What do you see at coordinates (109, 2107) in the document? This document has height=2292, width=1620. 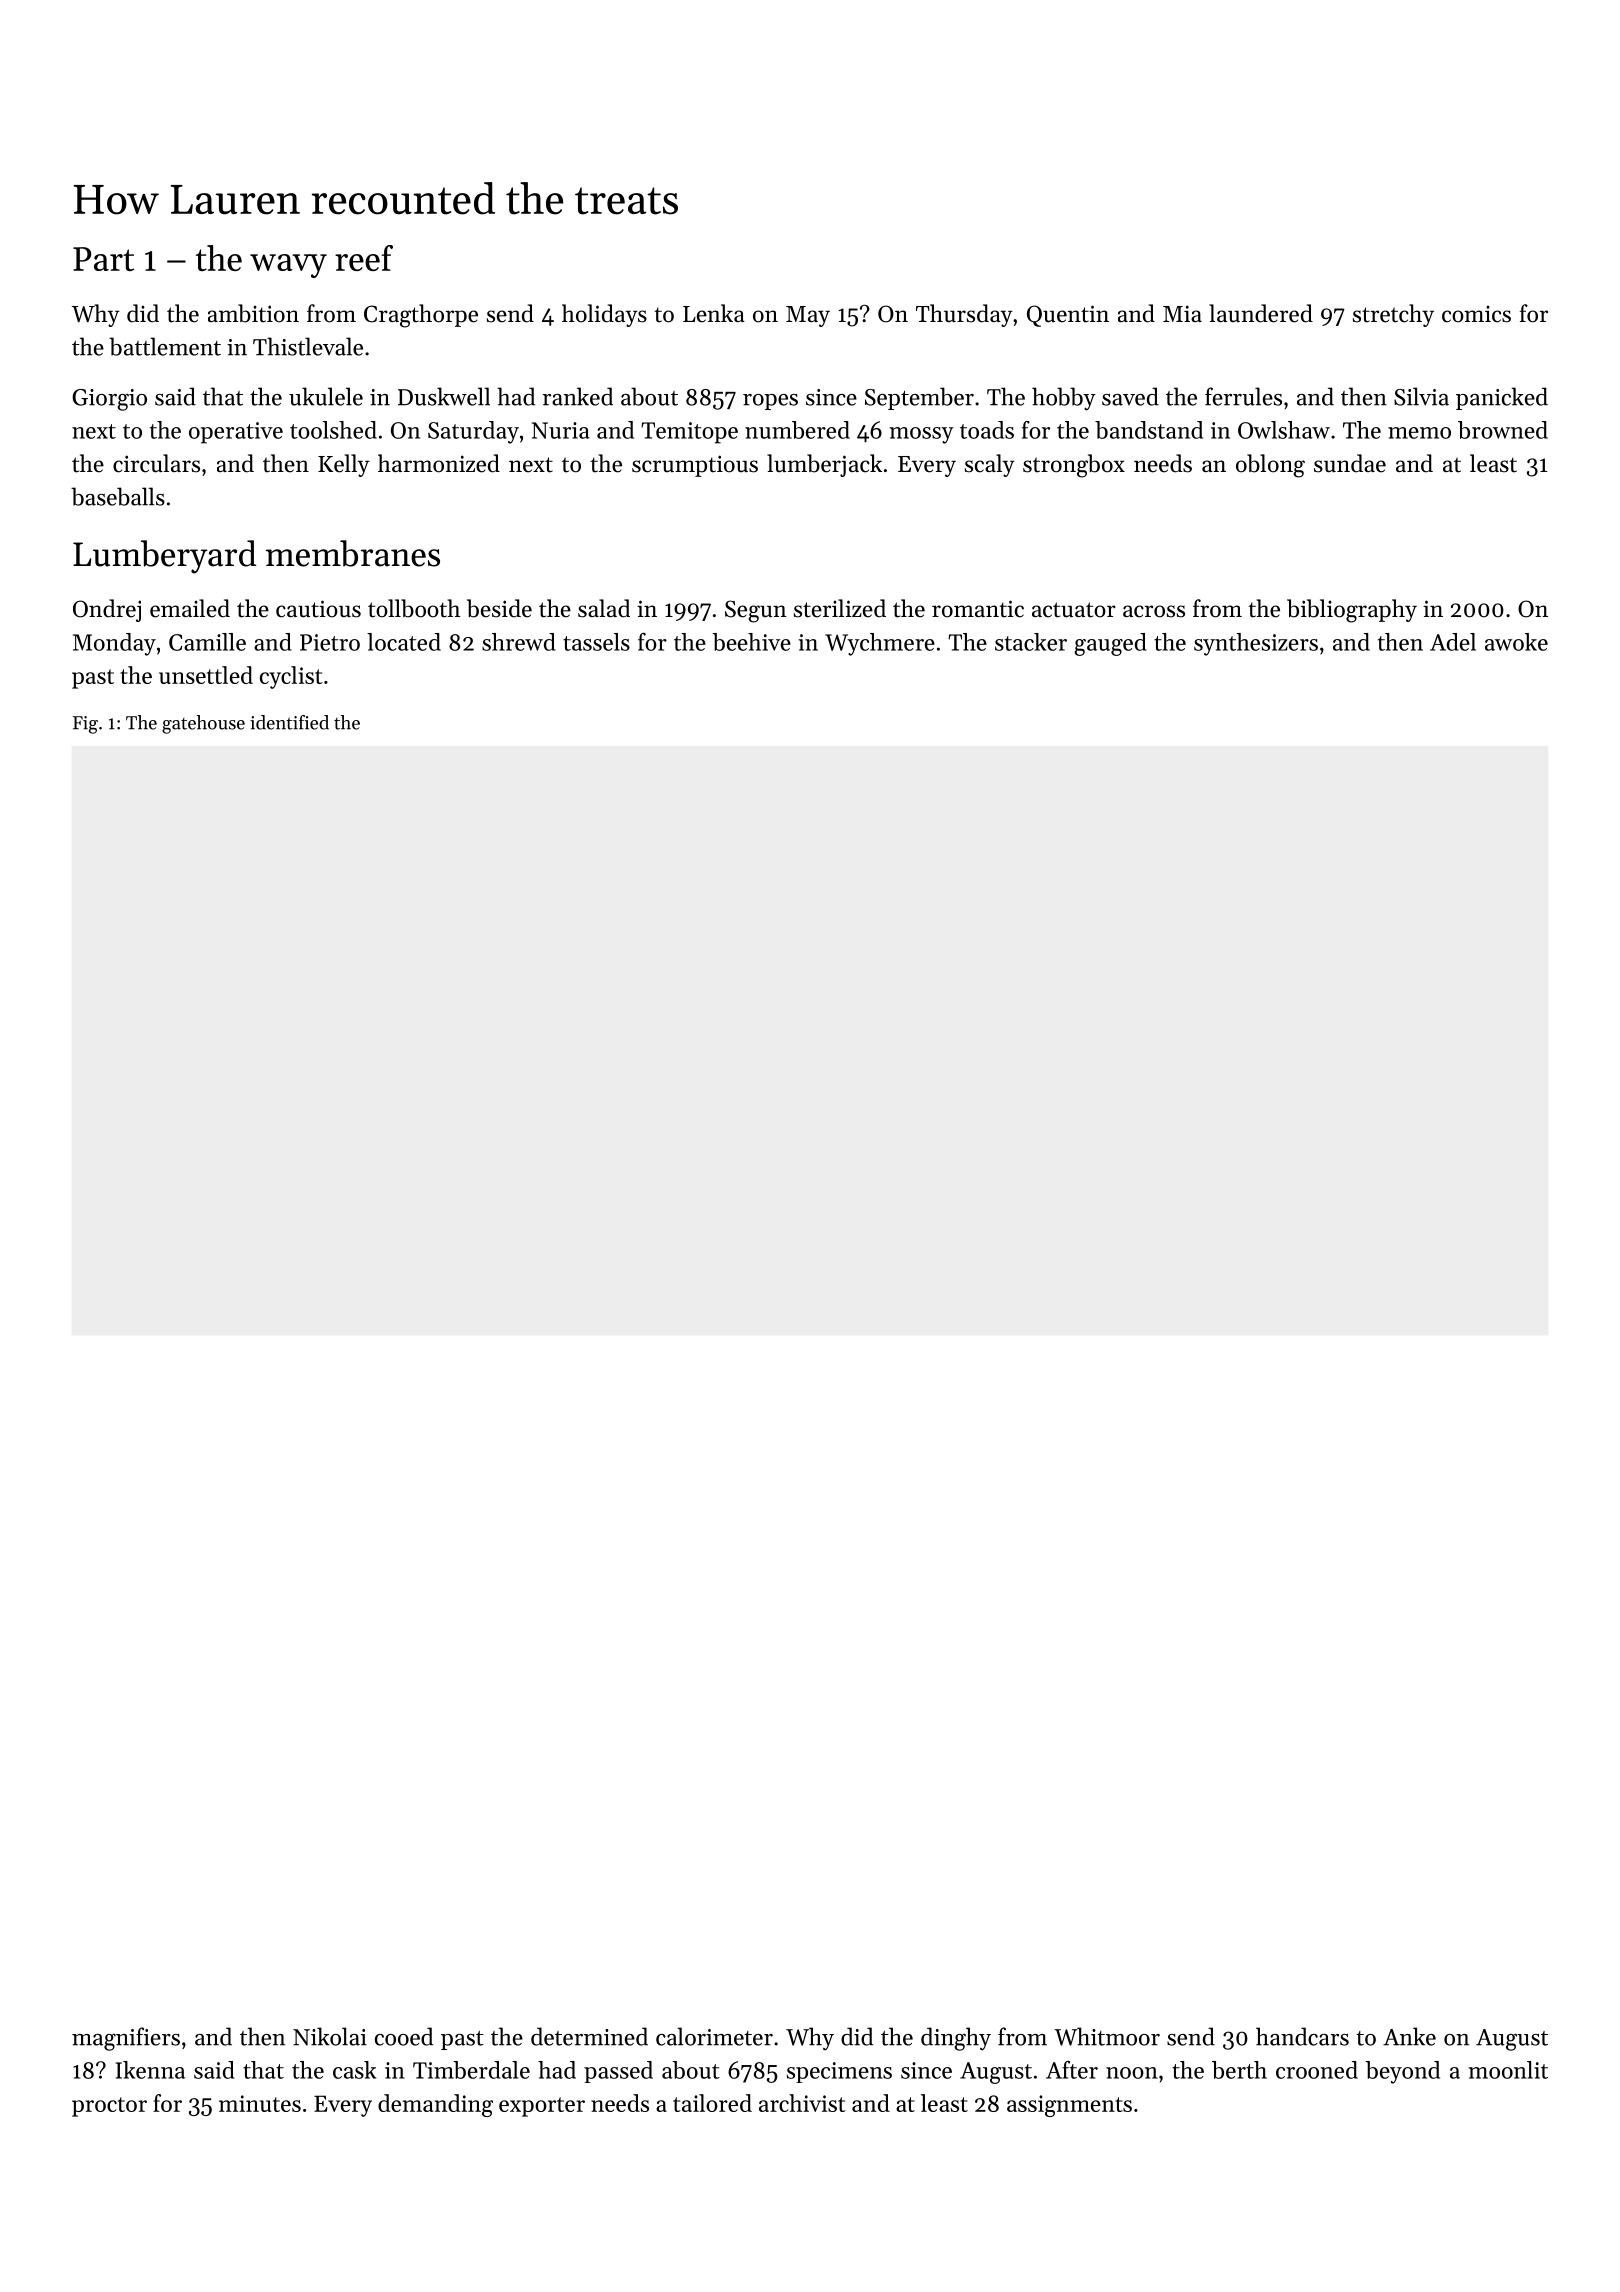 I see `proctor` at bounding box center [109, 2107].
